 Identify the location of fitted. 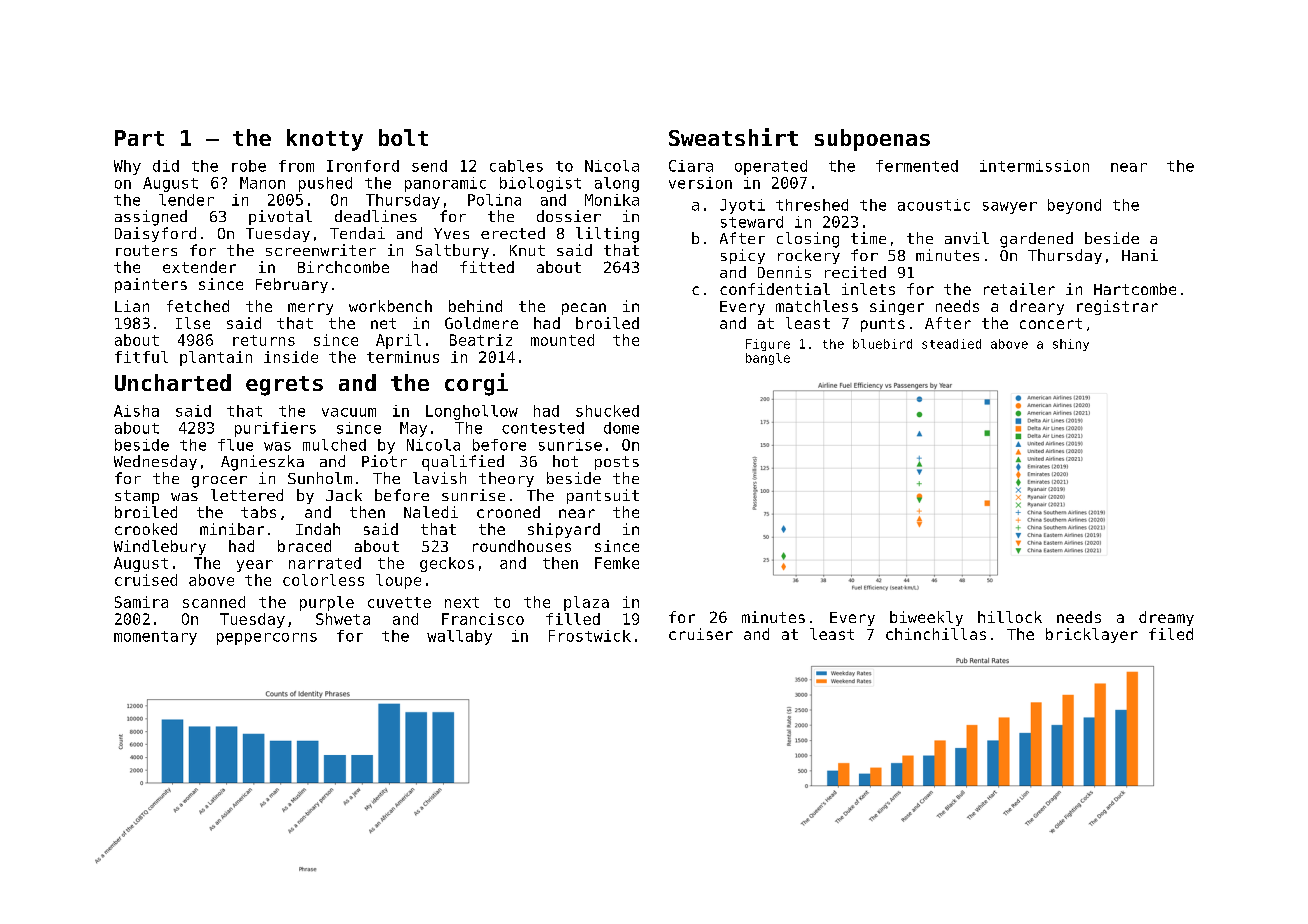
(487, 267).
